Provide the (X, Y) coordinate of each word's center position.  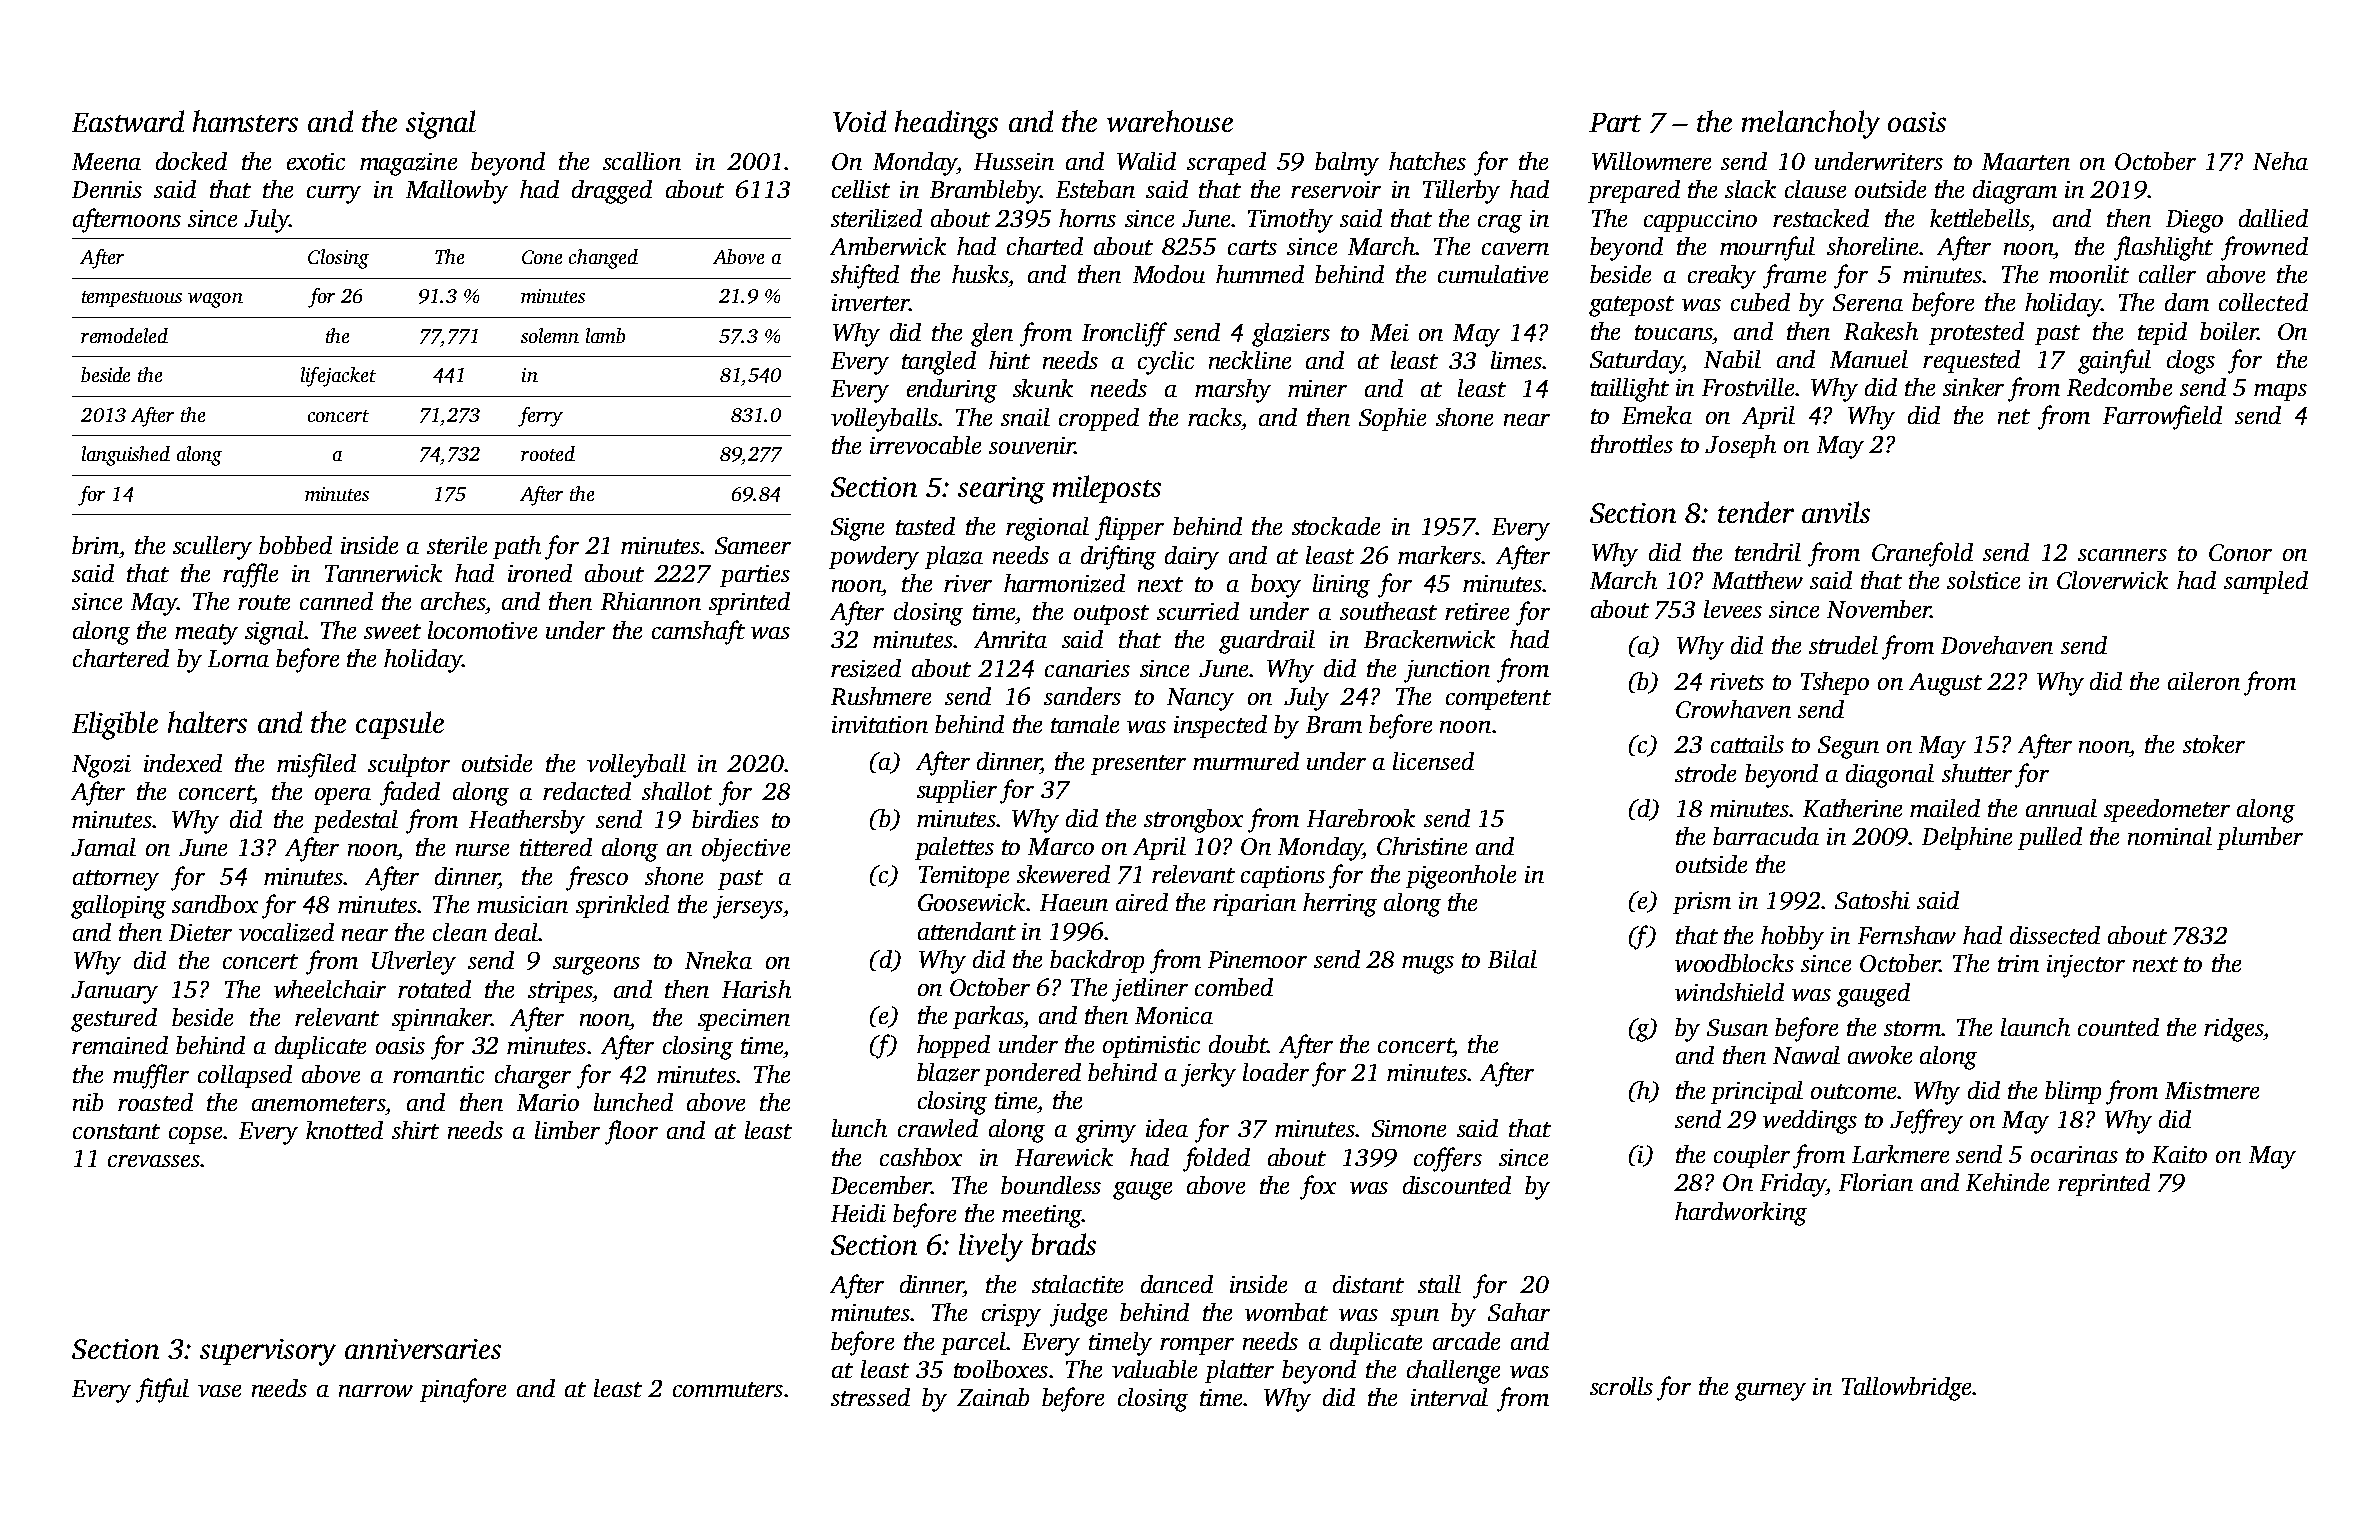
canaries (1087, 668)
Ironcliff (1124, 334)
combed (1234, 987)
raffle (250, 575)
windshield (1729, 992)
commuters (728, 1389)
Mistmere (2212, 1090)
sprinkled (622, 906)
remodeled (124, 335)
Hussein (1014, 161)
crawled (938, 1128)
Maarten (2026, 161)
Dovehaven (1997, 645)
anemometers (318, 1103)
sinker (1973, 387)
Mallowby (457, 192)
